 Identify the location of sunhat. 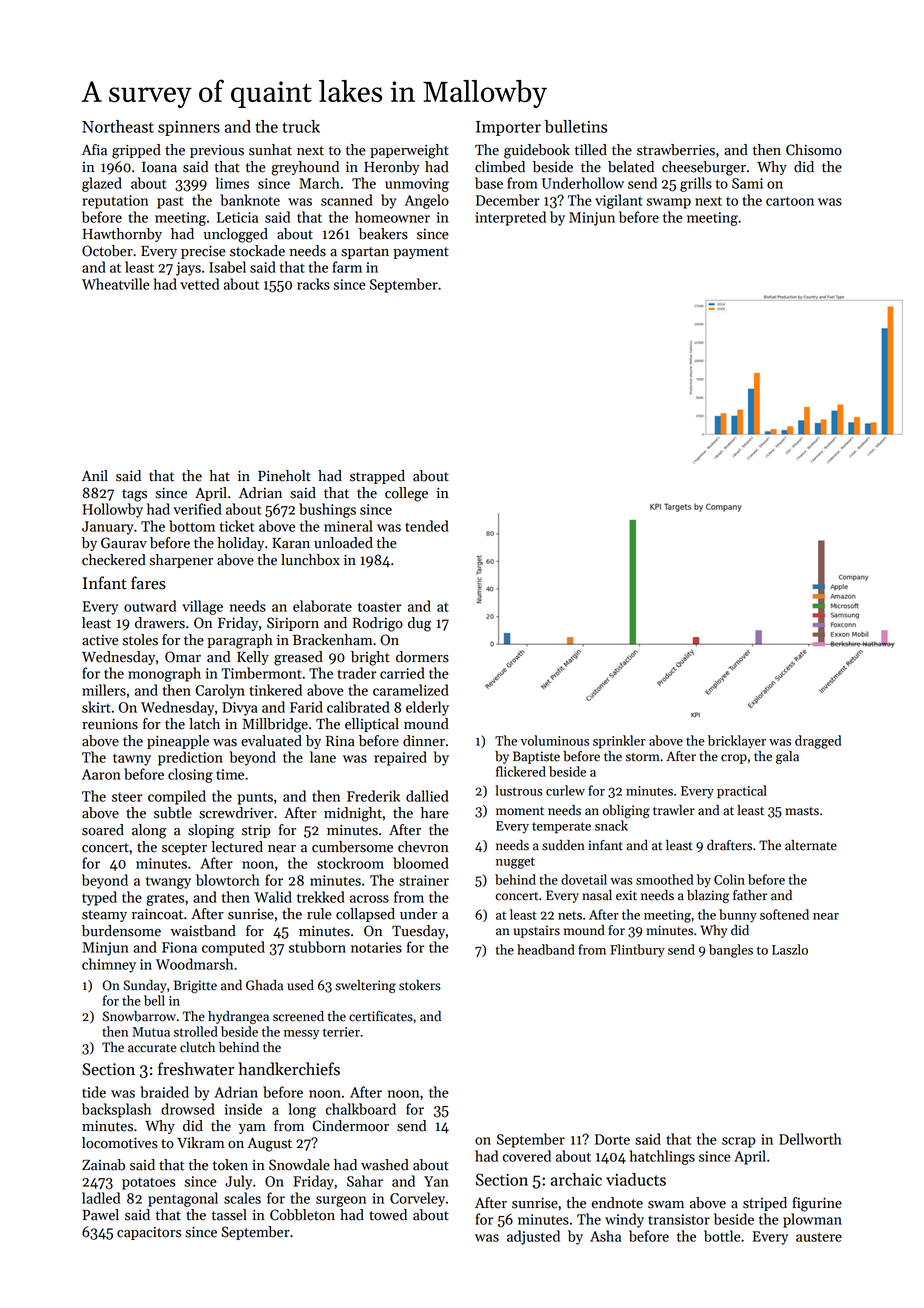
(270, 150).
